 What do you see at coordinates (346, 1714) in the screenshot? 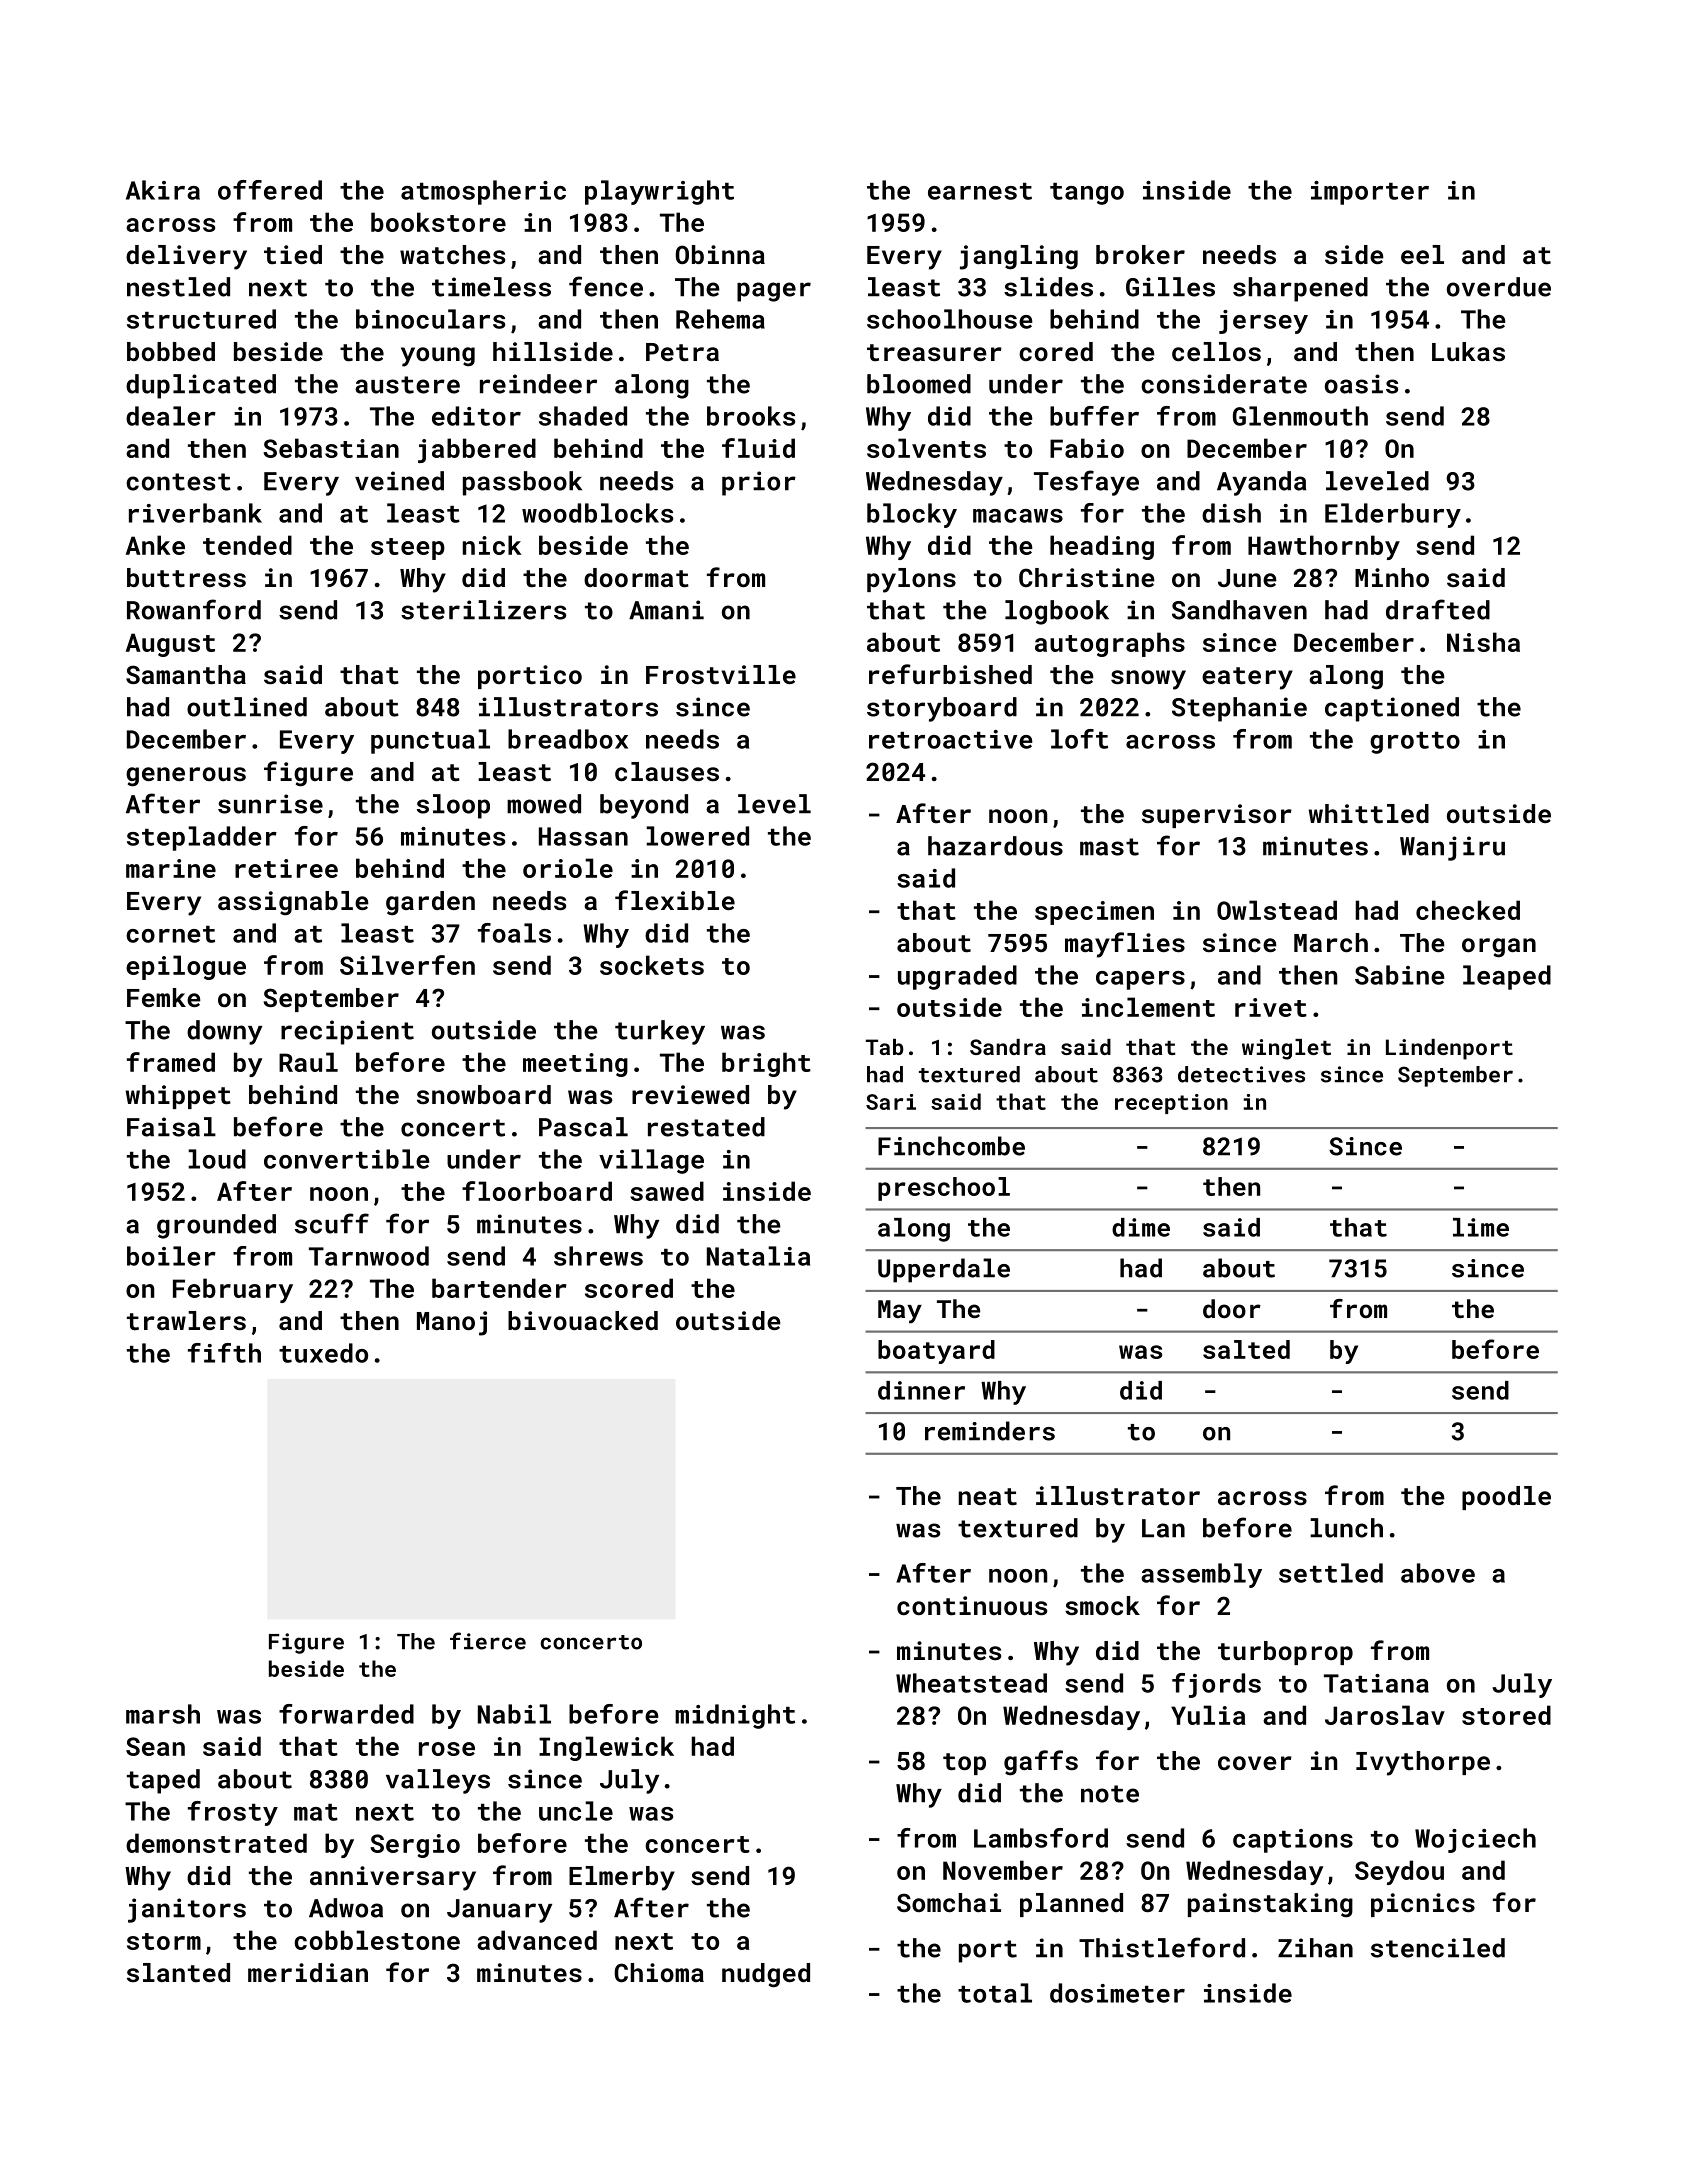
I see `forwarded` at bounding box center [346, 1714].
